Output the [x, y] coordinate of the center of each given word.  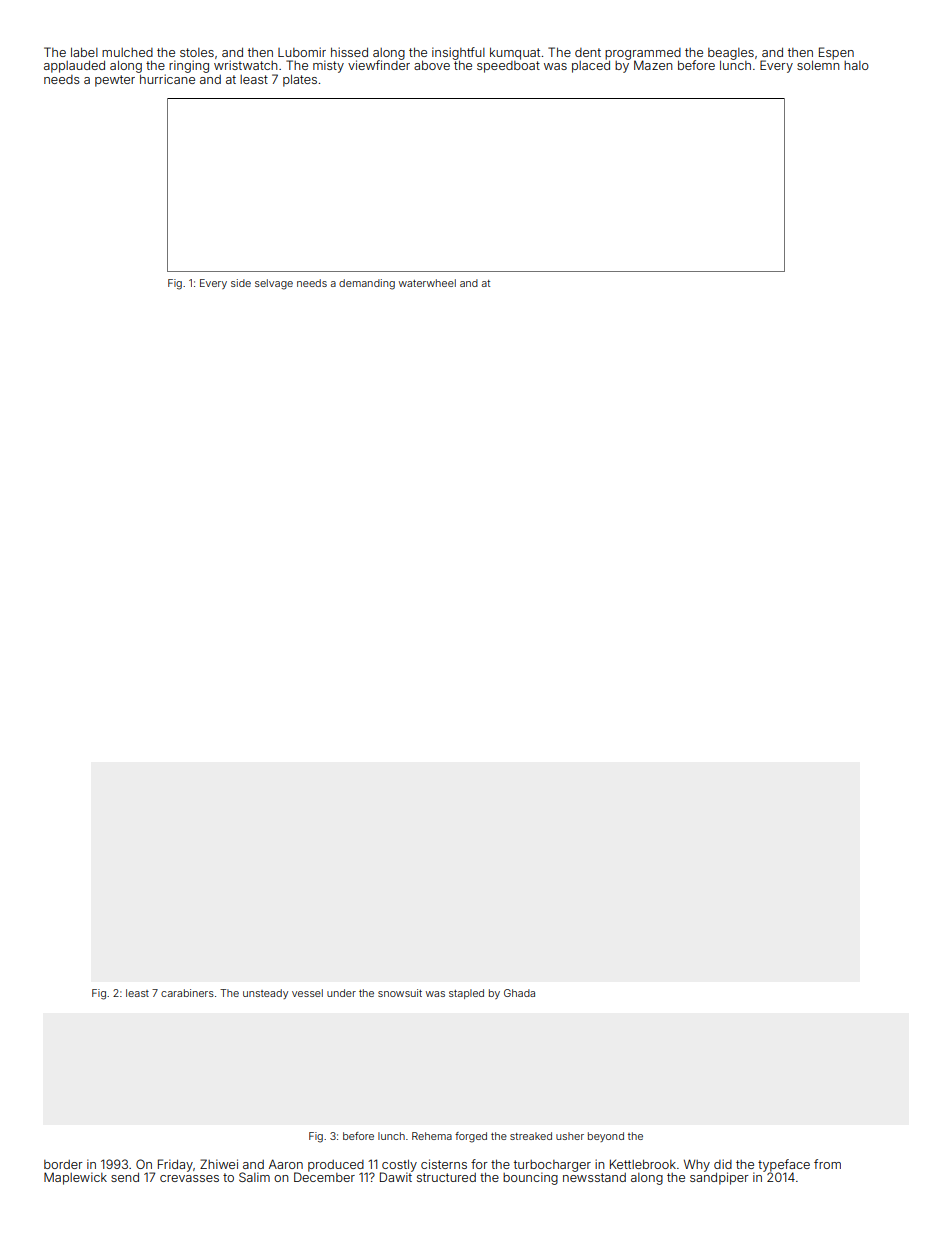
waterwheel [427, 283]
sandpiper [719, 1178]
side [241, 283]
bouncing [530, 1178]
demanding [367, 284]
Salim [254, 1177]
